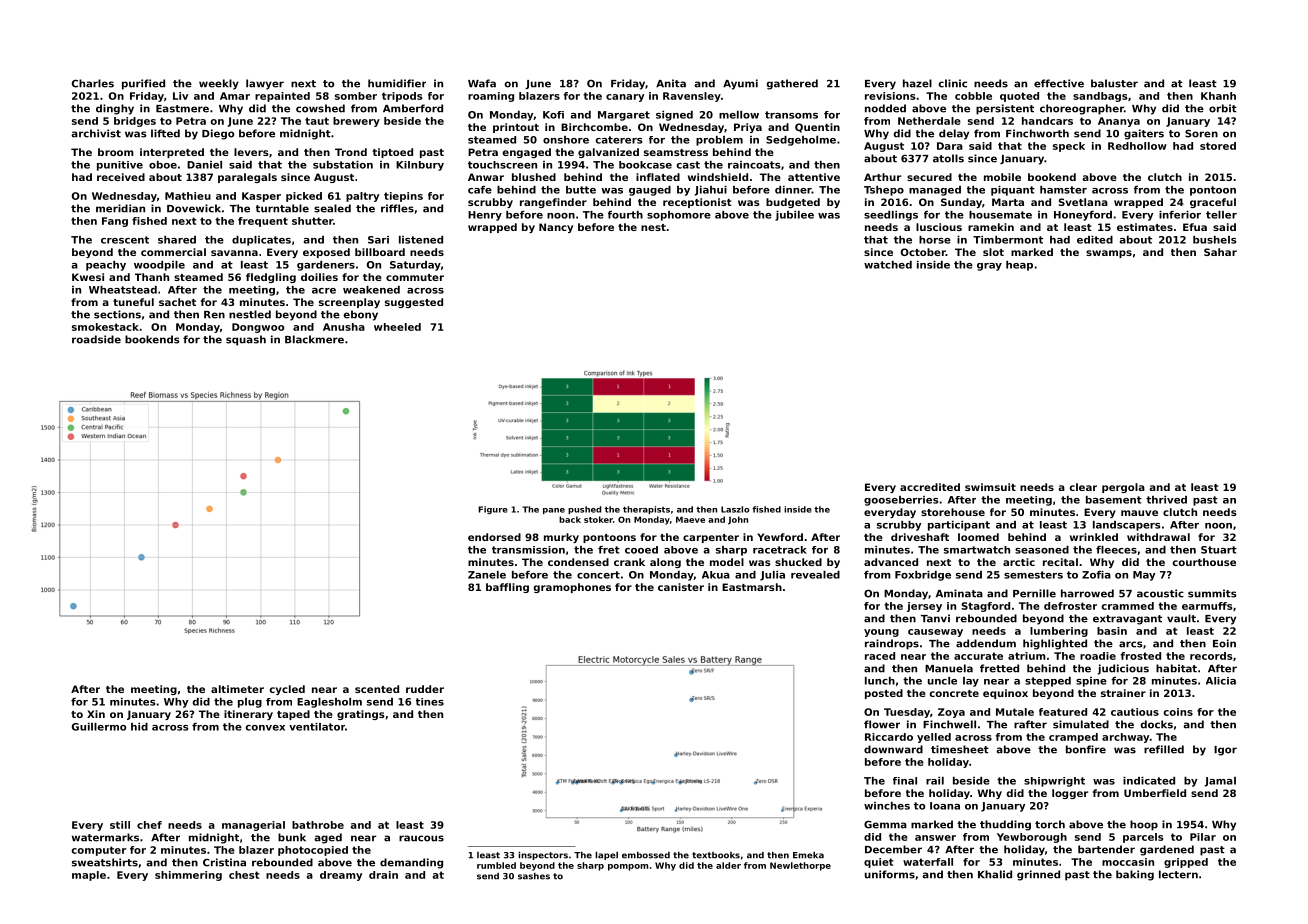 The width and height of the image is (1308, 924). What do you see at coordinates (953, 512) in the image?
I see `storehouse` at bounding box center [953, 512].
